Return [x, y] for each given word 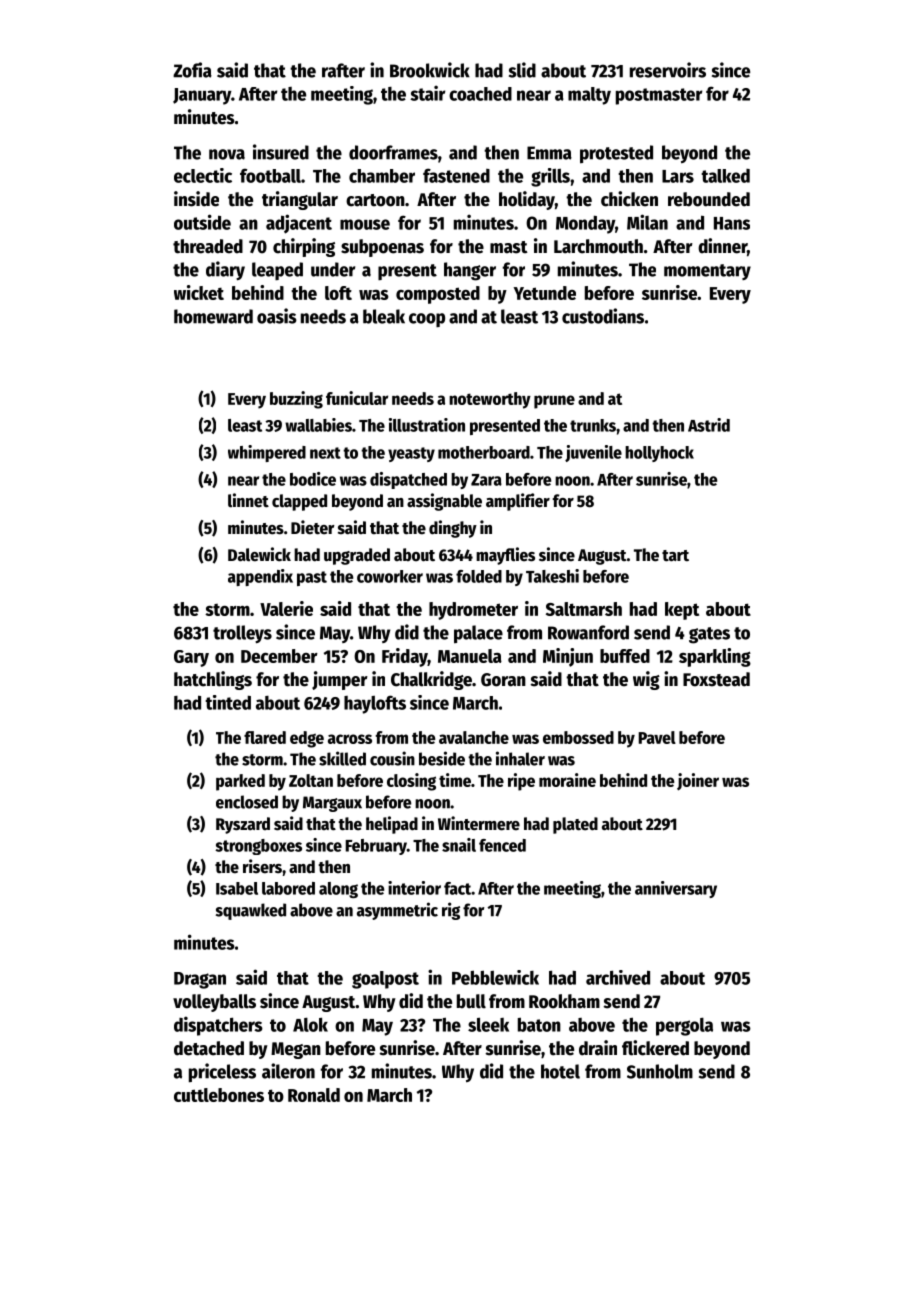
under [333, 269]
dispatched [408, 480]
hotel [560, 1071]
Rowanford [588, 632]
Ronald [314, 1095]
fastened [456, 175]
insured [281, 152]
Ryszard [243, 825]
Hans [732, 223]
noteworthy [490, 400]
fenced [502, 845]
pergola [684, 1027]
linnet [248, 500]
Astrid [709, 425]
